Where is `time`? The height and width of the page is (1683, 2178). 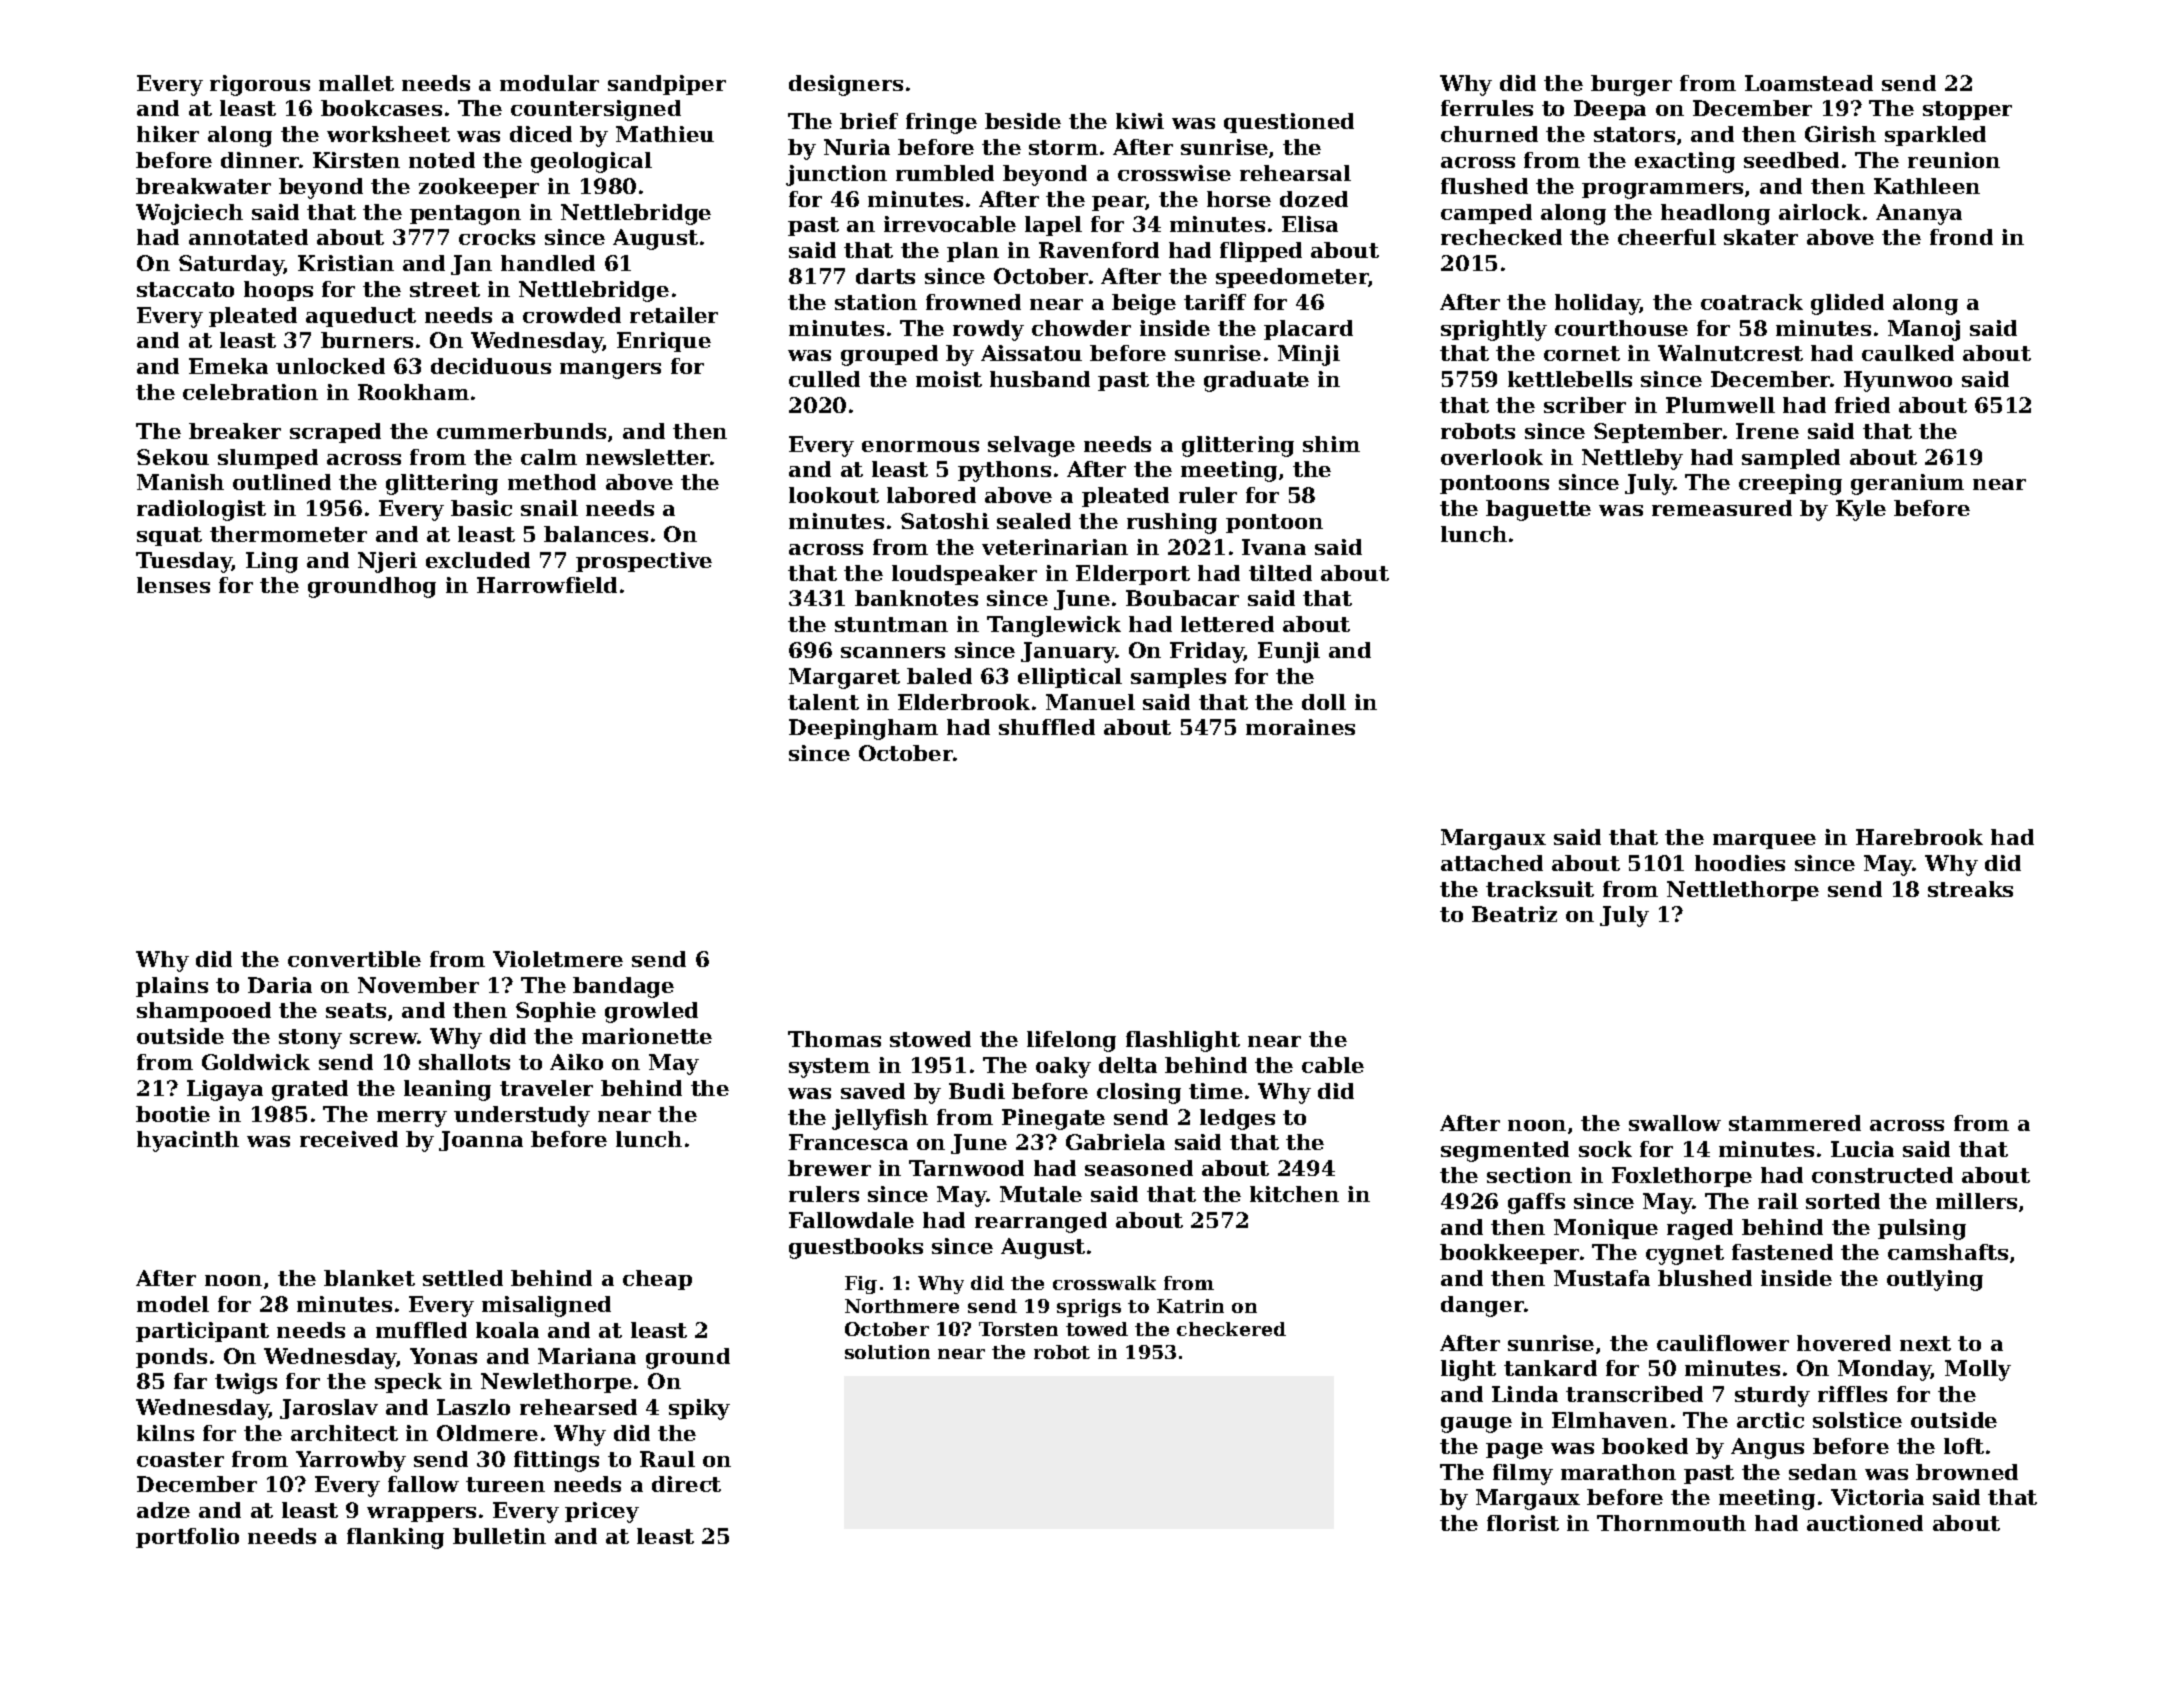
time is located at coordinates (1216, 1091).
